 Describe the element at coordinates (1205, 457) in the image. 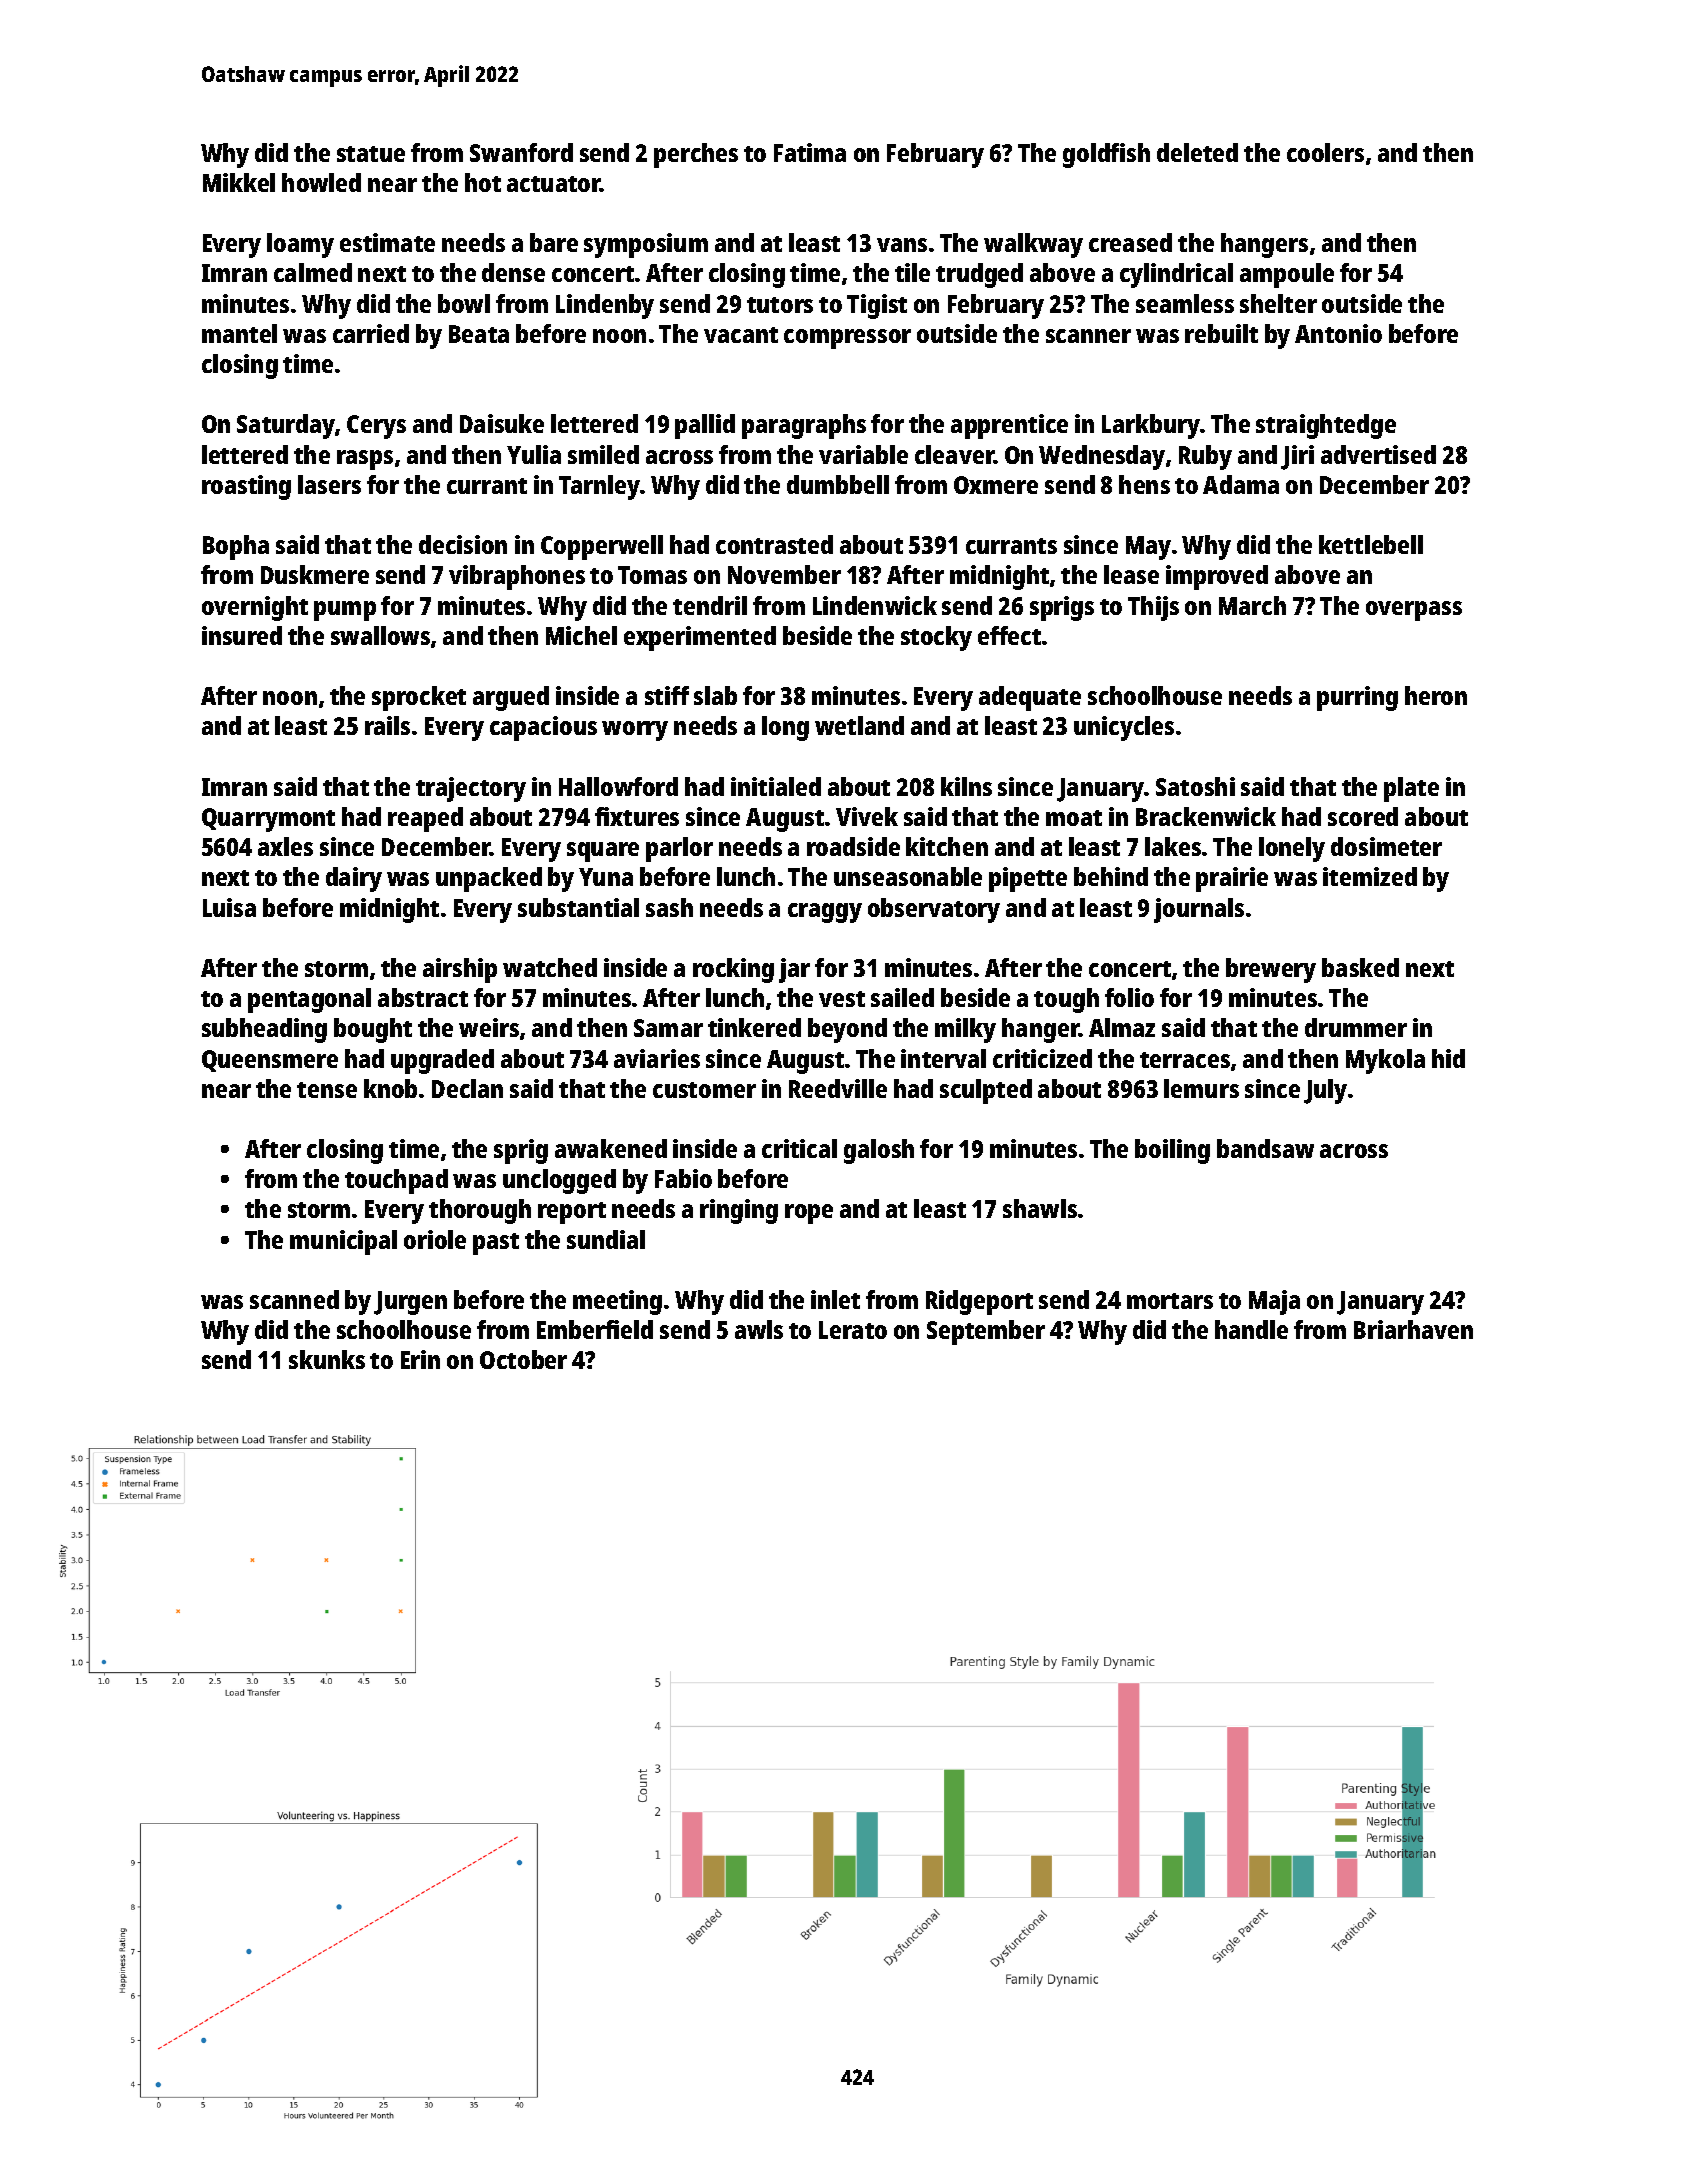

I see `Ruby` at that location.
